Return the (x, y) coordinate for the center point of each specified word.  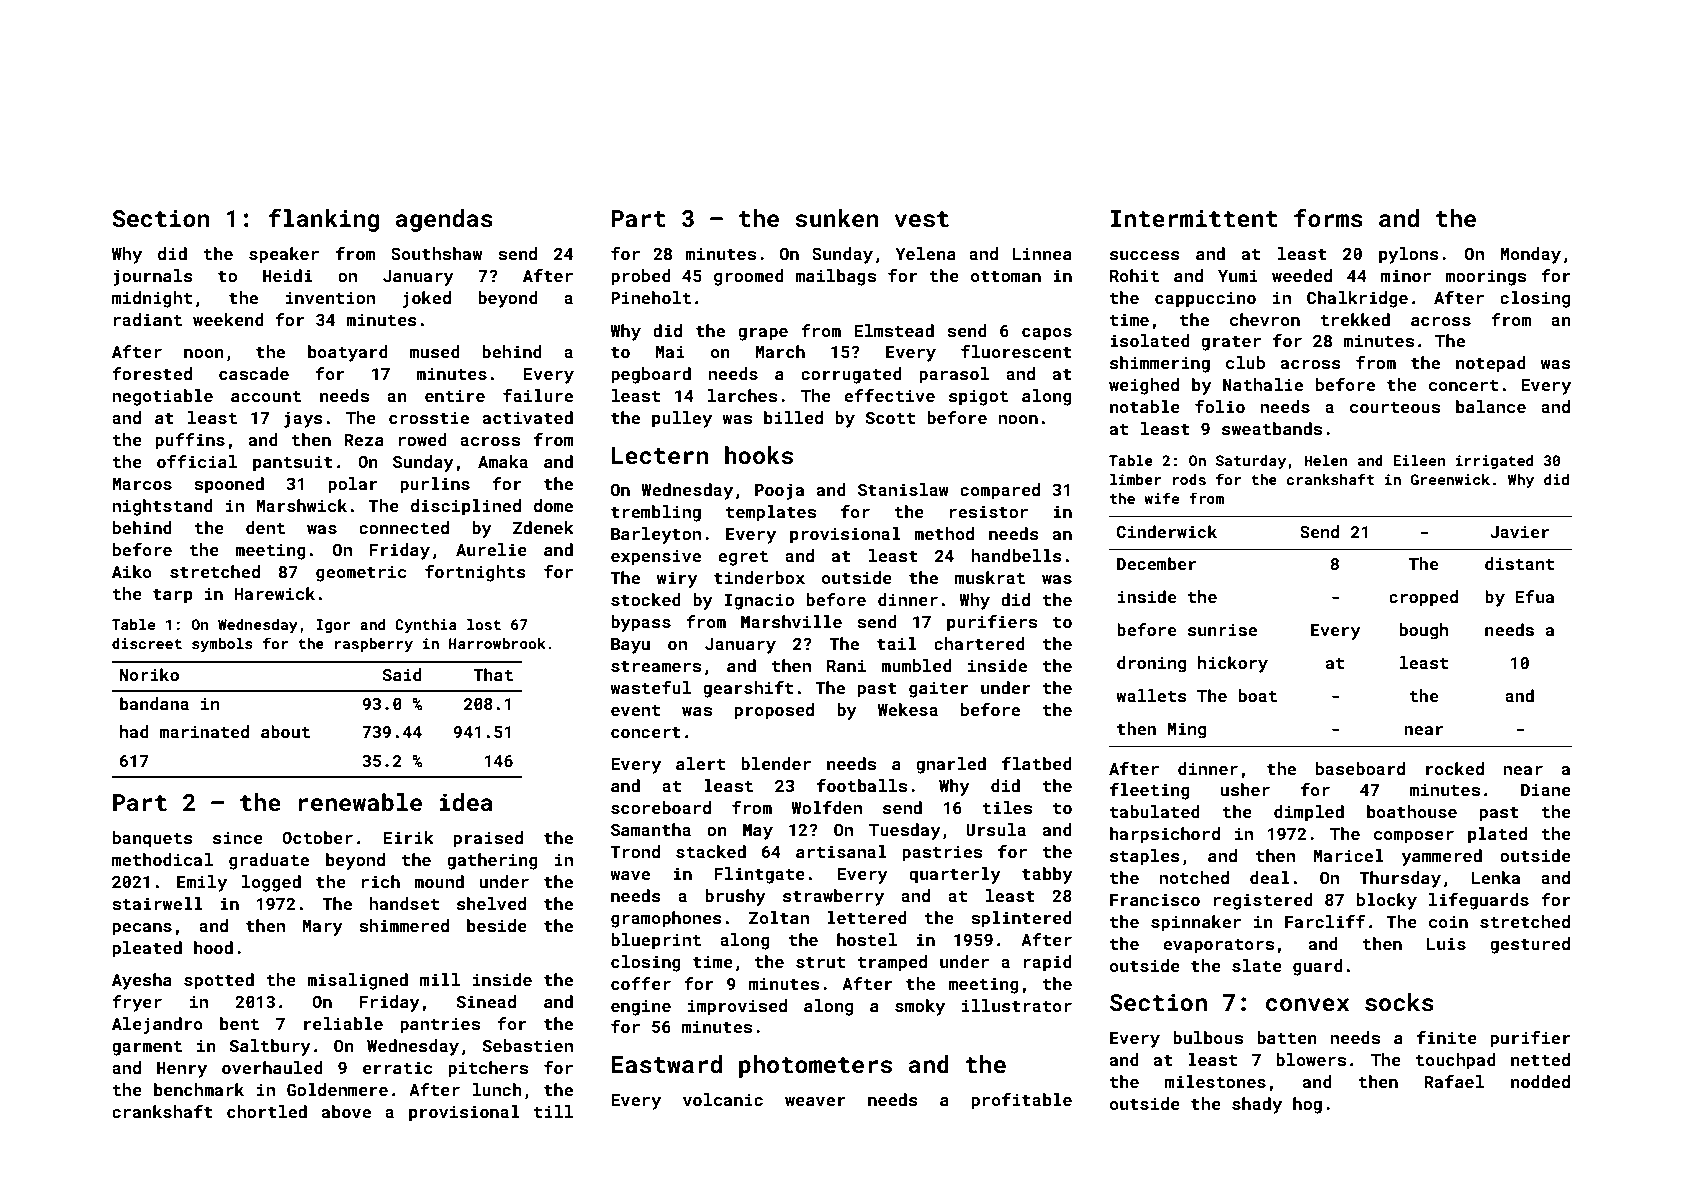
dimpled (1309, 813)
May (758, 832)
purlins (435, 485)
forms (1328, 218)
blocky (1387, 901)
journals (153, 277)
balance (1491, 406)
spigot (978, 397)
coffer (641, 983)
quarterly (955, 875)
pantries (440, 1025)
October (317, 837)
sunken (836, 218)
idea (466, 802)
